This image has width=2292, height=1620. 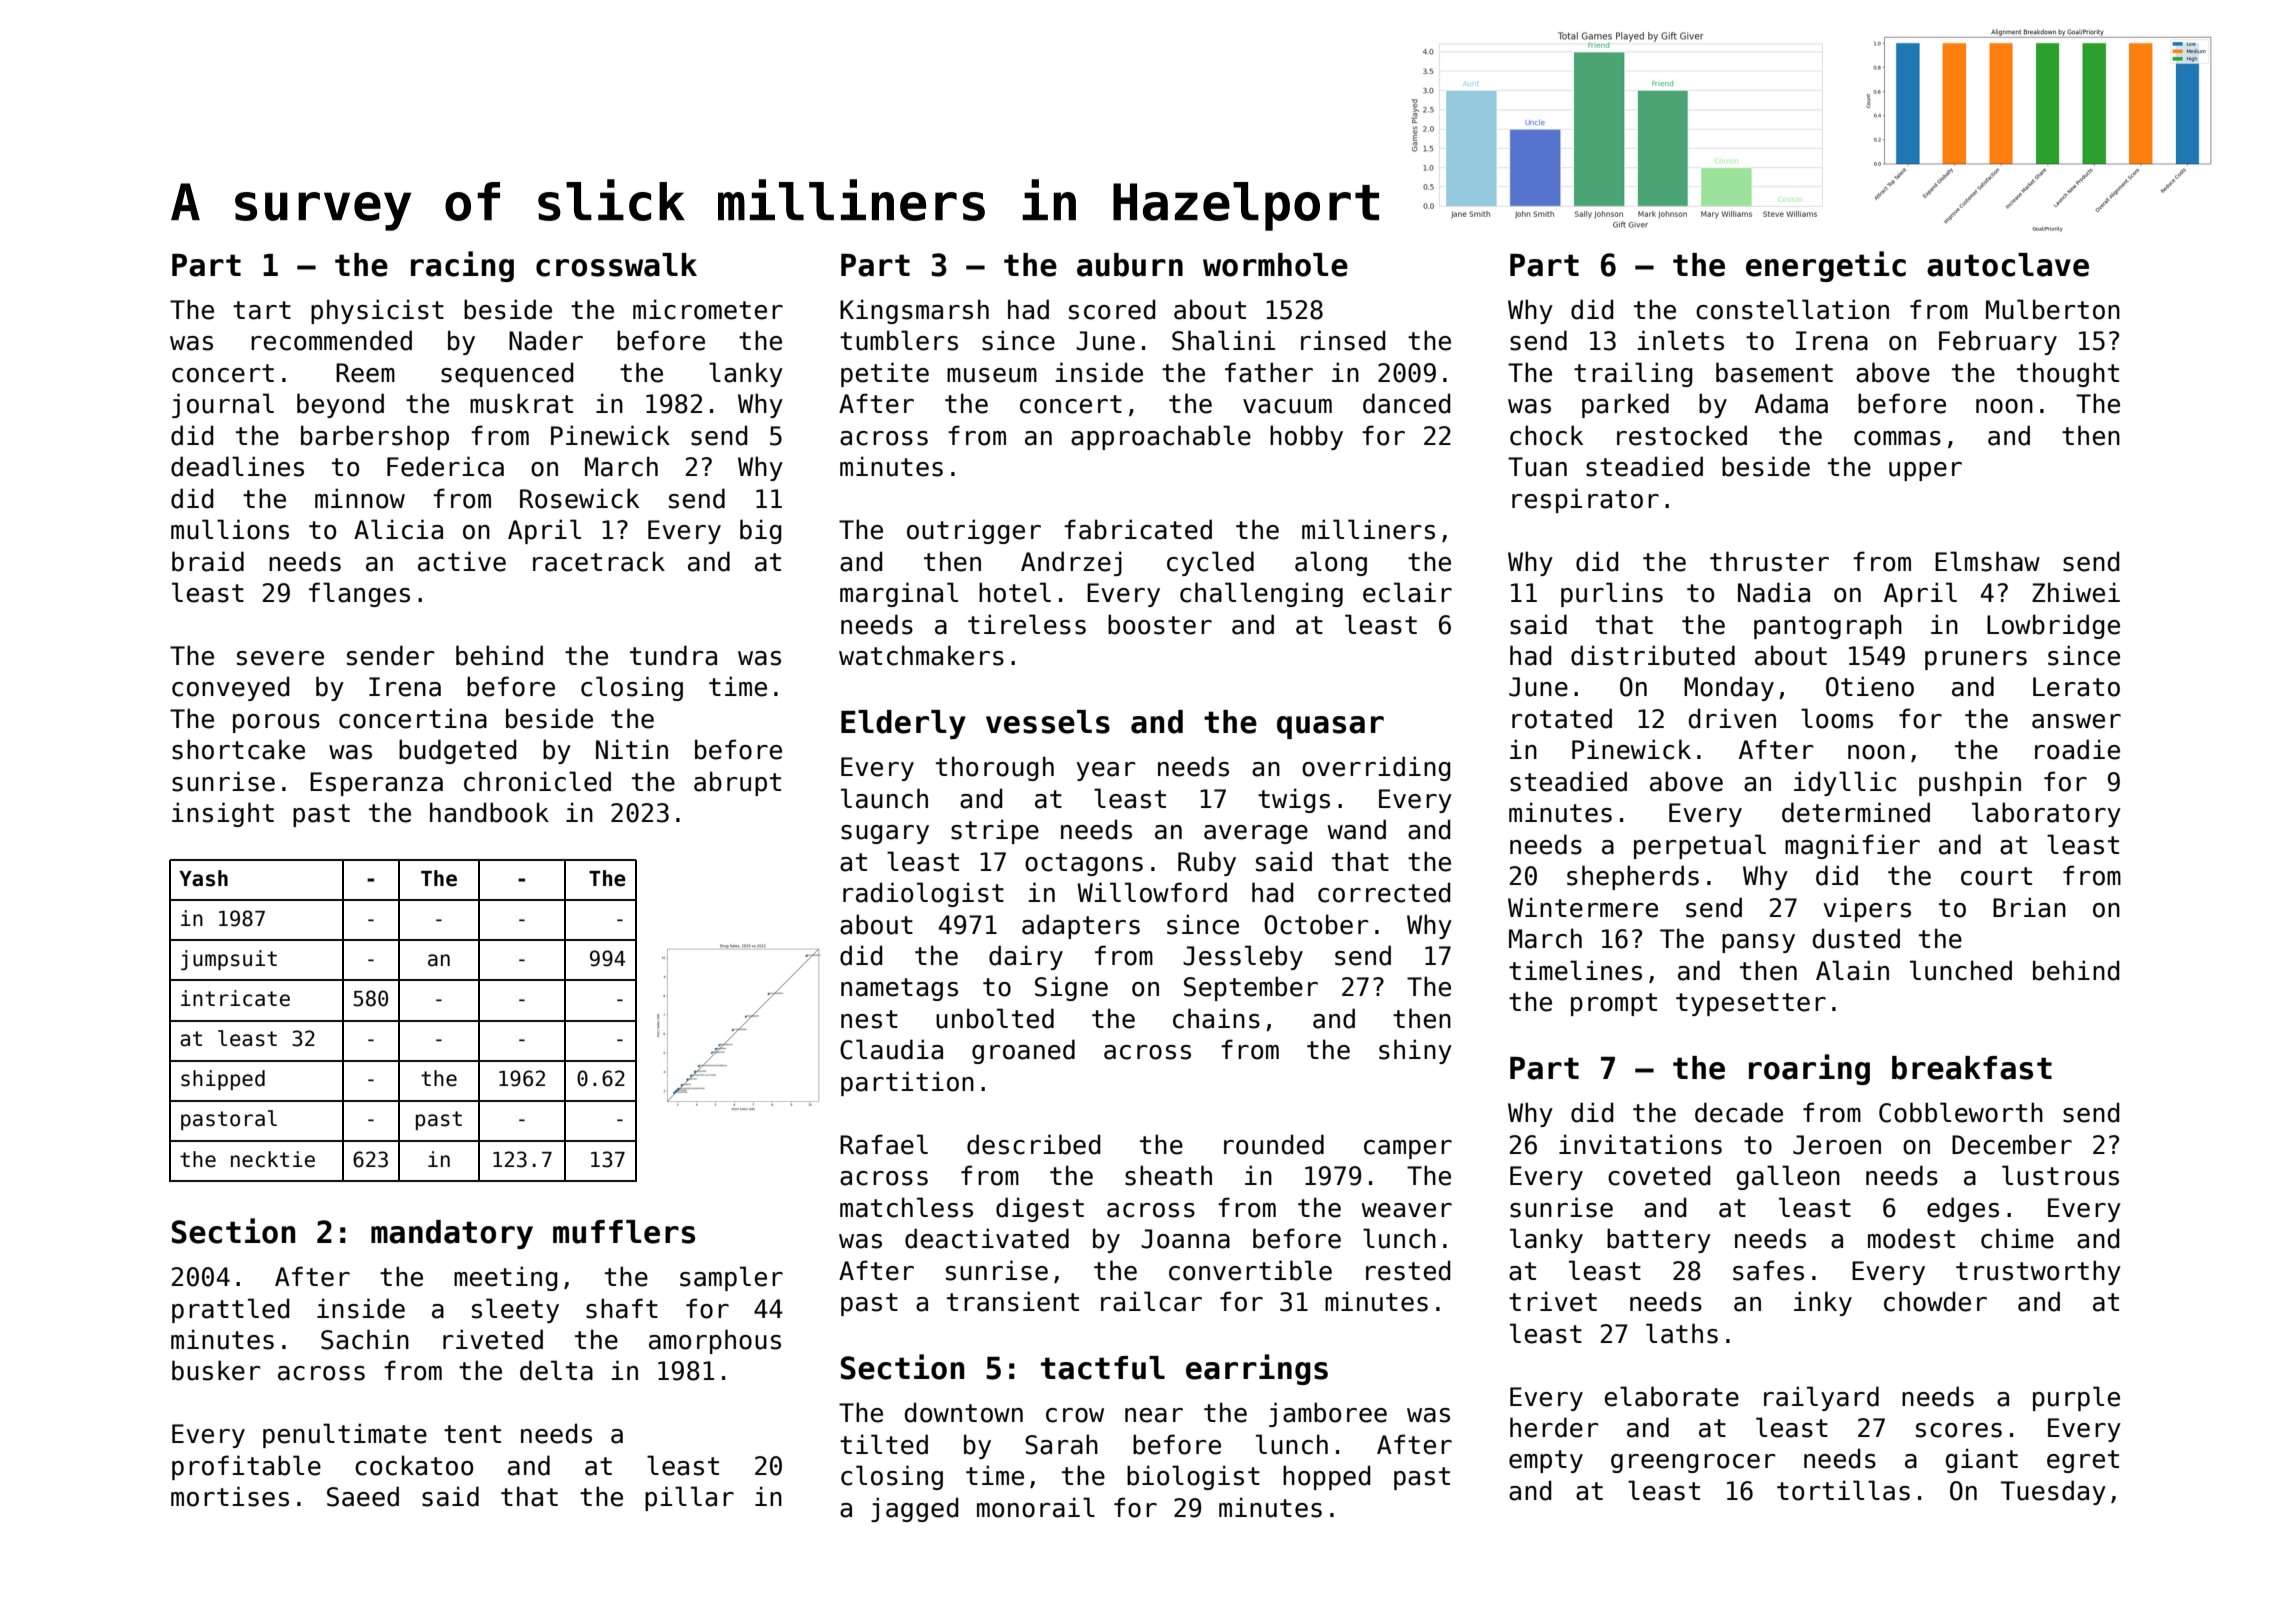 What do you see at coordinates (689, 1498) in the image?
I see `pillar` at bounding box center [689, 1498].
